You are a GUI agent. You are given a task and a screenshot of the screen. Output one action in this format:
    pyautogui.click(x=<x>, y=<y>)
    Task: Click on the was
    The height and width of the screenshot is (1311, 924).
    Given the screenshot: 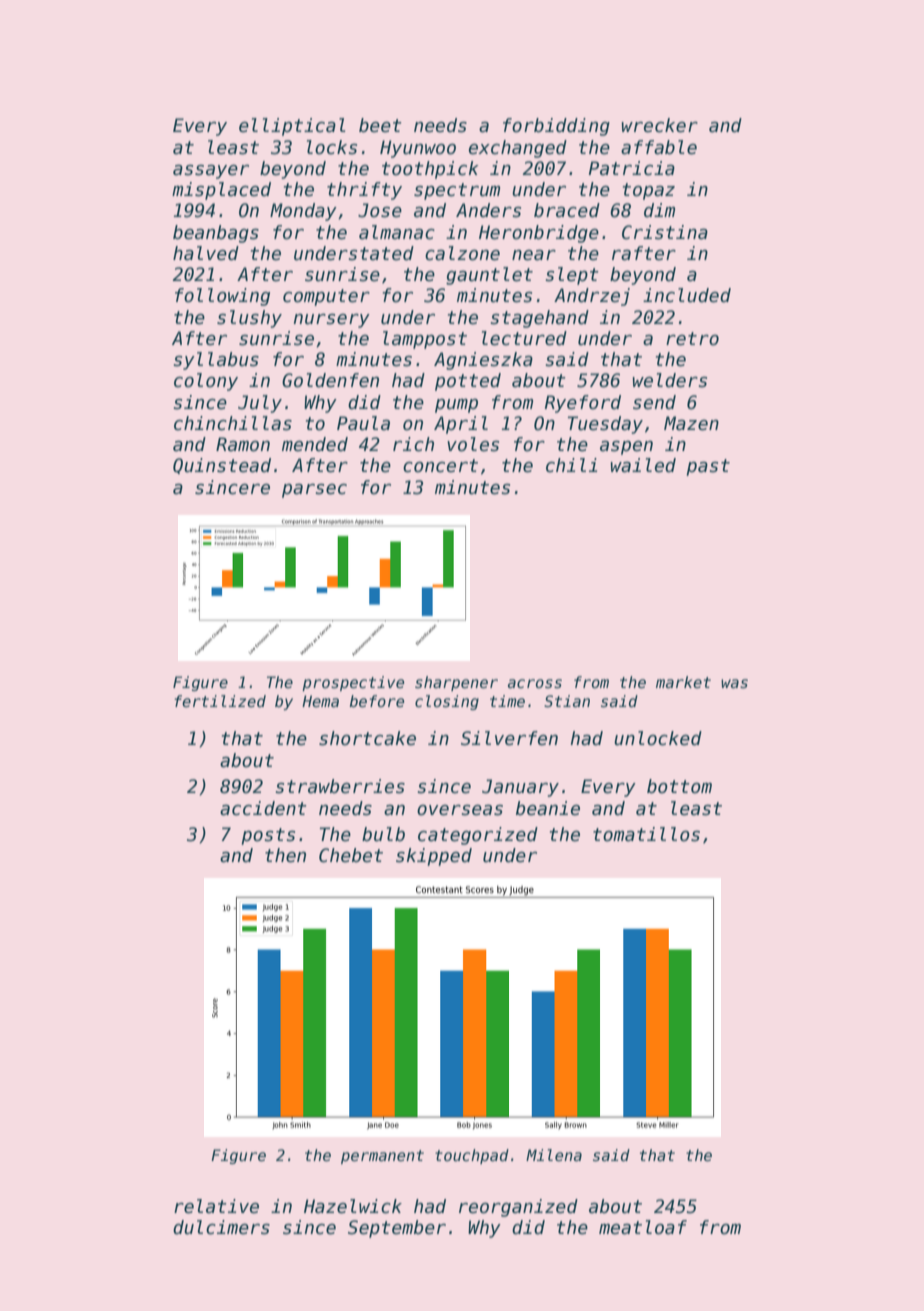 What is the action you would take?
    pyautogui.click(x=734, y=683)
